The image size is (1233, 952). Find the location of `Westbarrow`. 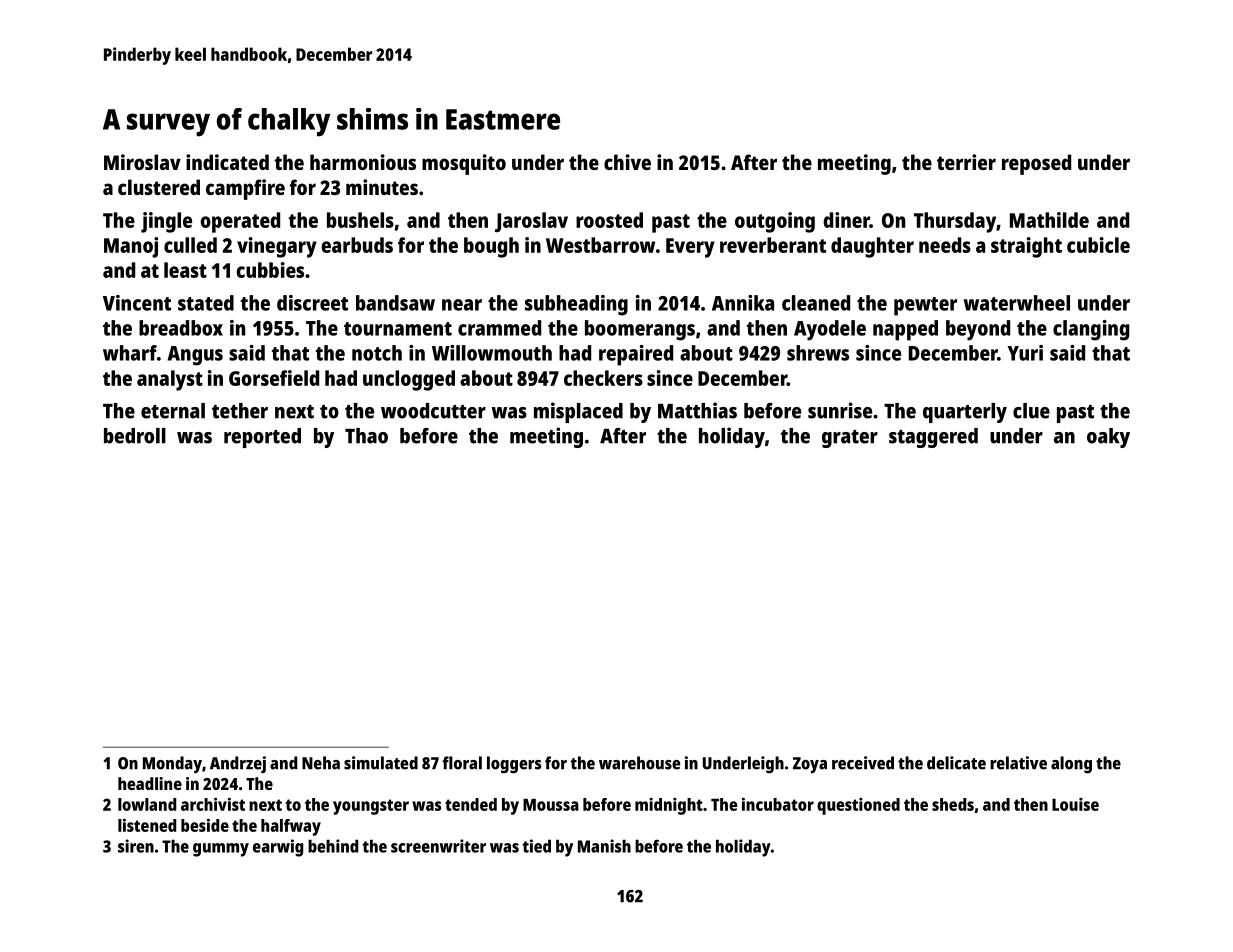

Westbarrow is located at coordinates (600, 245).
